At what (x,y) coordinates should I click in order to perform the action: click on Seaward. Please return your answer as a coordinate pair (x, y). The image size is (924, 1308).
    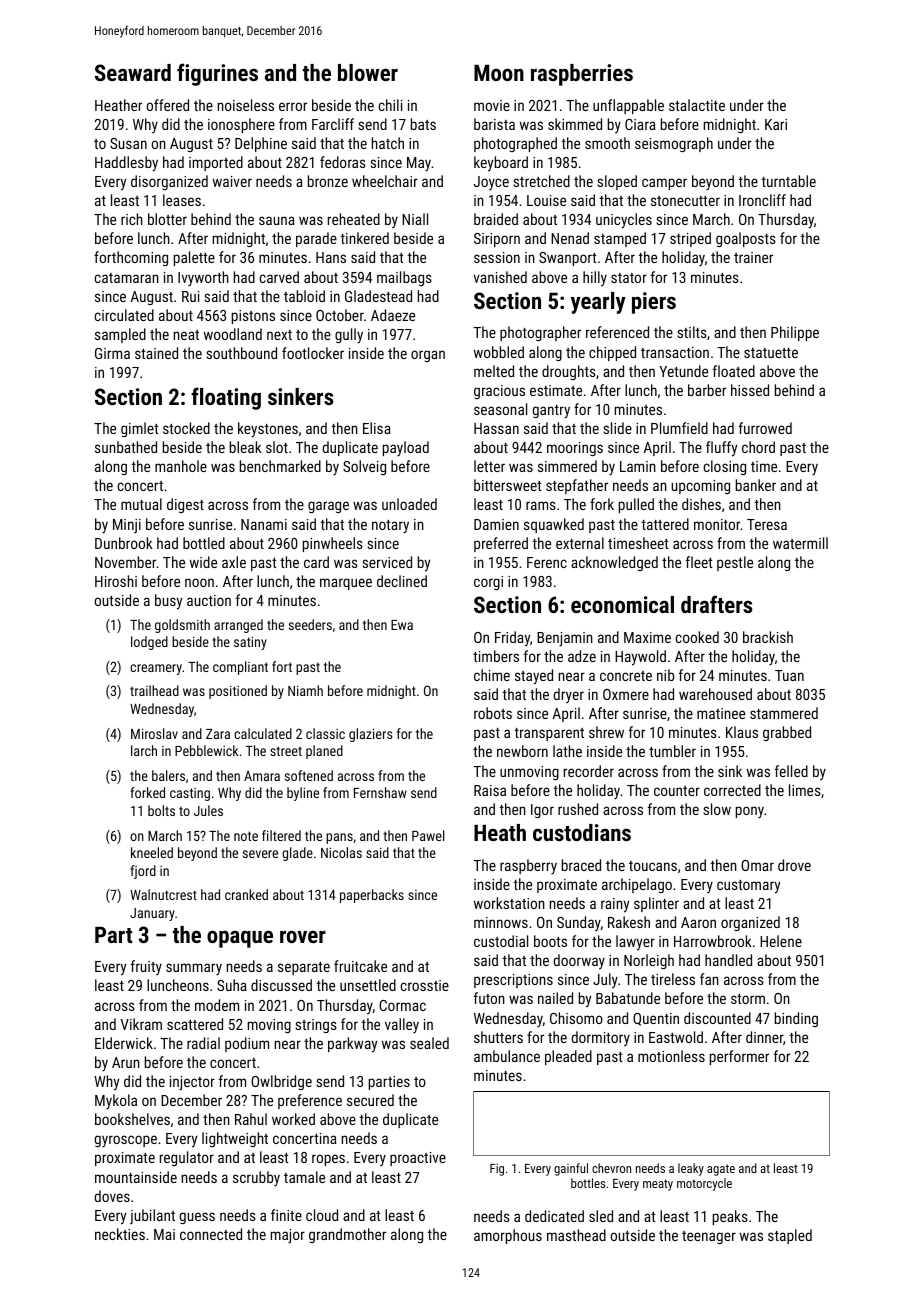
    Looking at the image, I should click on (133, 72).
